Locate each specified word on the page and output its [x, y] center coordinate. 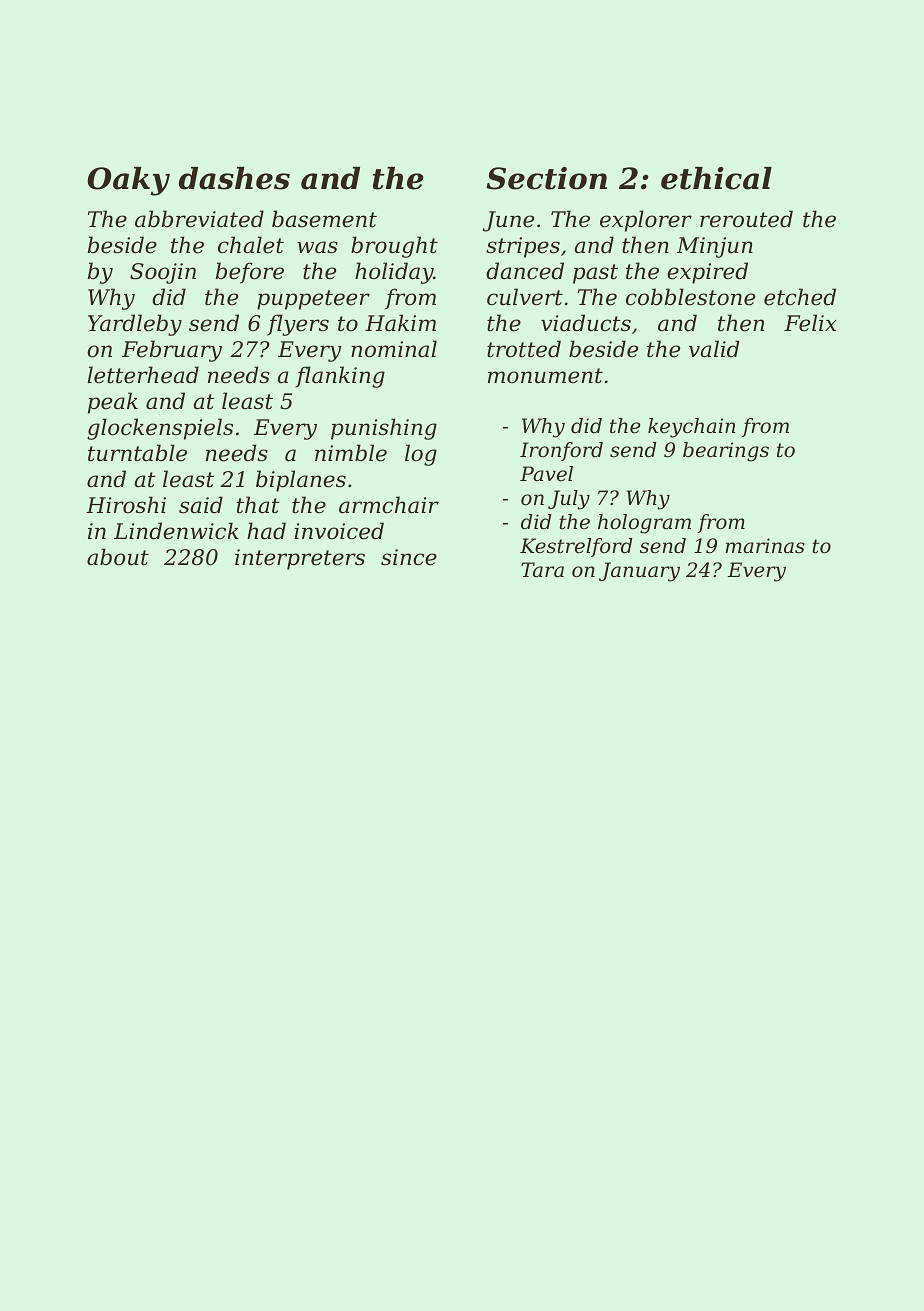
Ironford [561, 451]
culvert [525, 297]
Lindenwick [176, 531]
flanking [340, 377]
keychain [691, 428]
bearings [726, 452]
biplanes [301, 481]
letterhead [143, 375]
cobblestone [690, 297]
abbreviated [199, 219]
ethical [716, 178]
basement [324, 219]
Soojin [163, 273]
